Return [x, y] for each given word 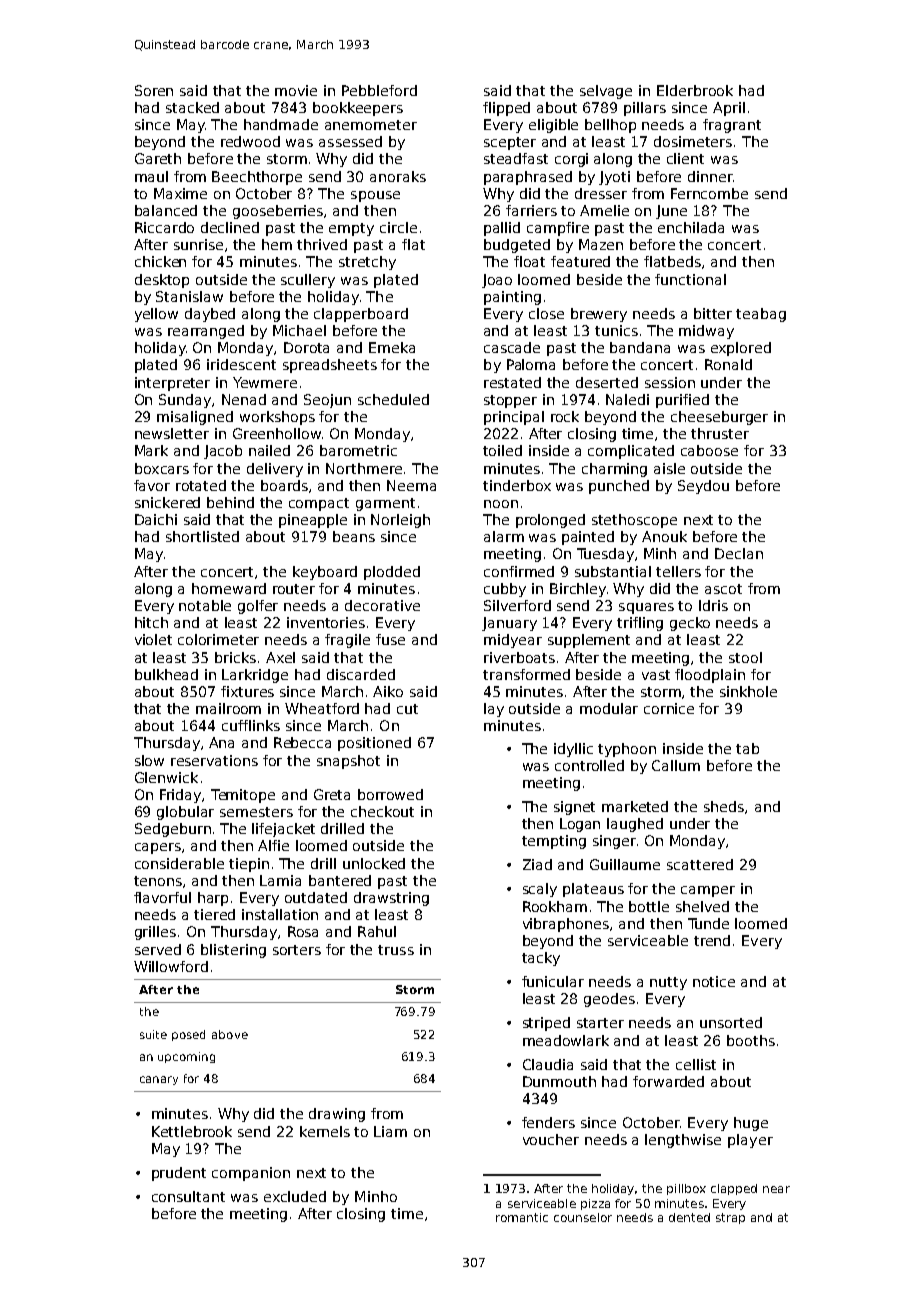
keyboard [325, 573]
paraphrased [528, 178]
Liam [390, 1131]
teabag [761, 315]
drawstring [391, 899]
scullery [308, 281]
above [230, 1034]
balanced [166, 210]
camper [708, 891]
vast [656, 675]
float [529, 261]
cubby [505, 590]
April [729, 109]
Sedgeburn [173, 830]
